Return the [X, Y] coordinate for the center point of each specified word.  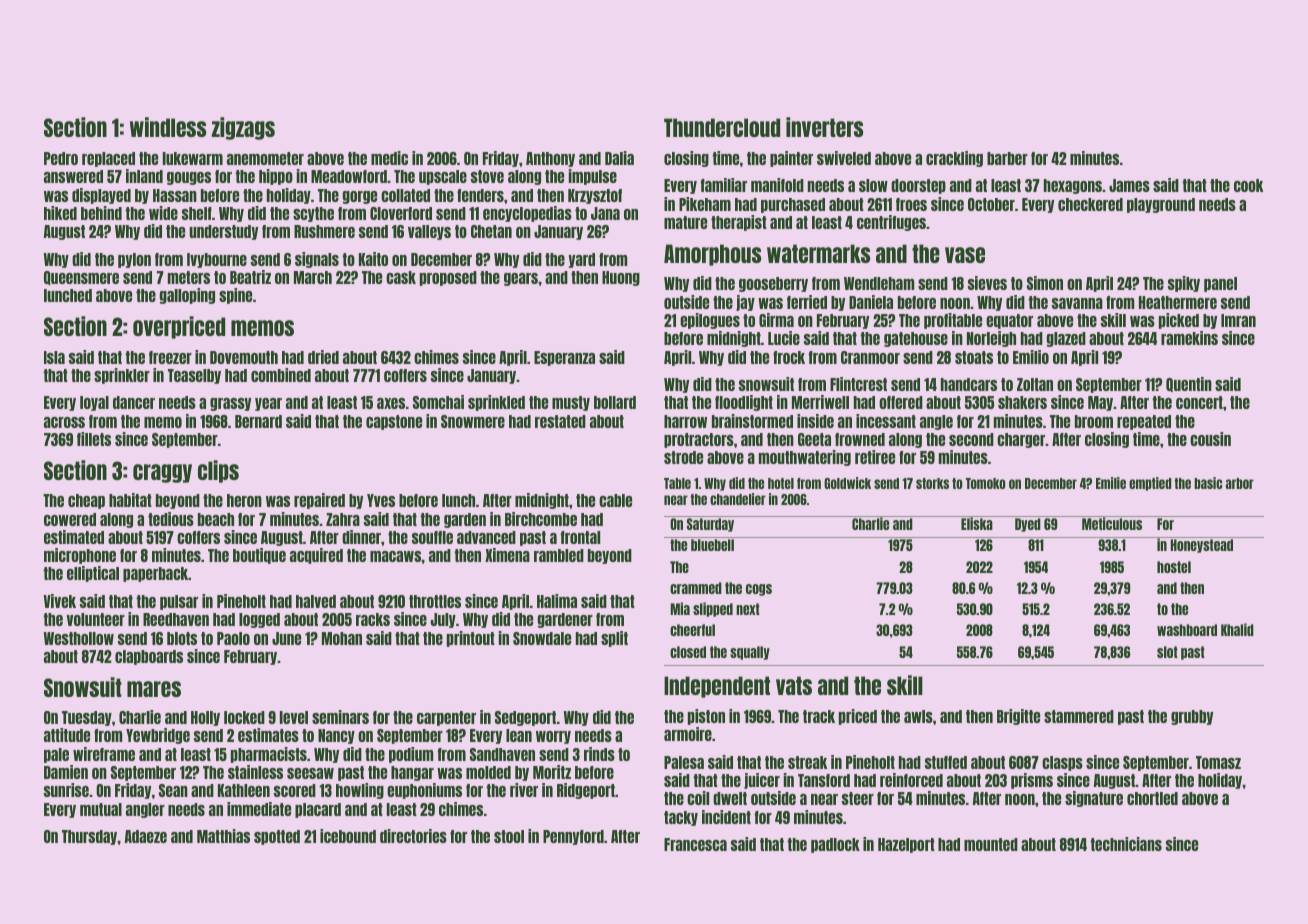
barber [1007, 158]
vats [794, 685]
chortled [1152, 798]
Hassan [175, 195]
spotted [277, 837]
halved [316, 601]
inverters [824, 127]
